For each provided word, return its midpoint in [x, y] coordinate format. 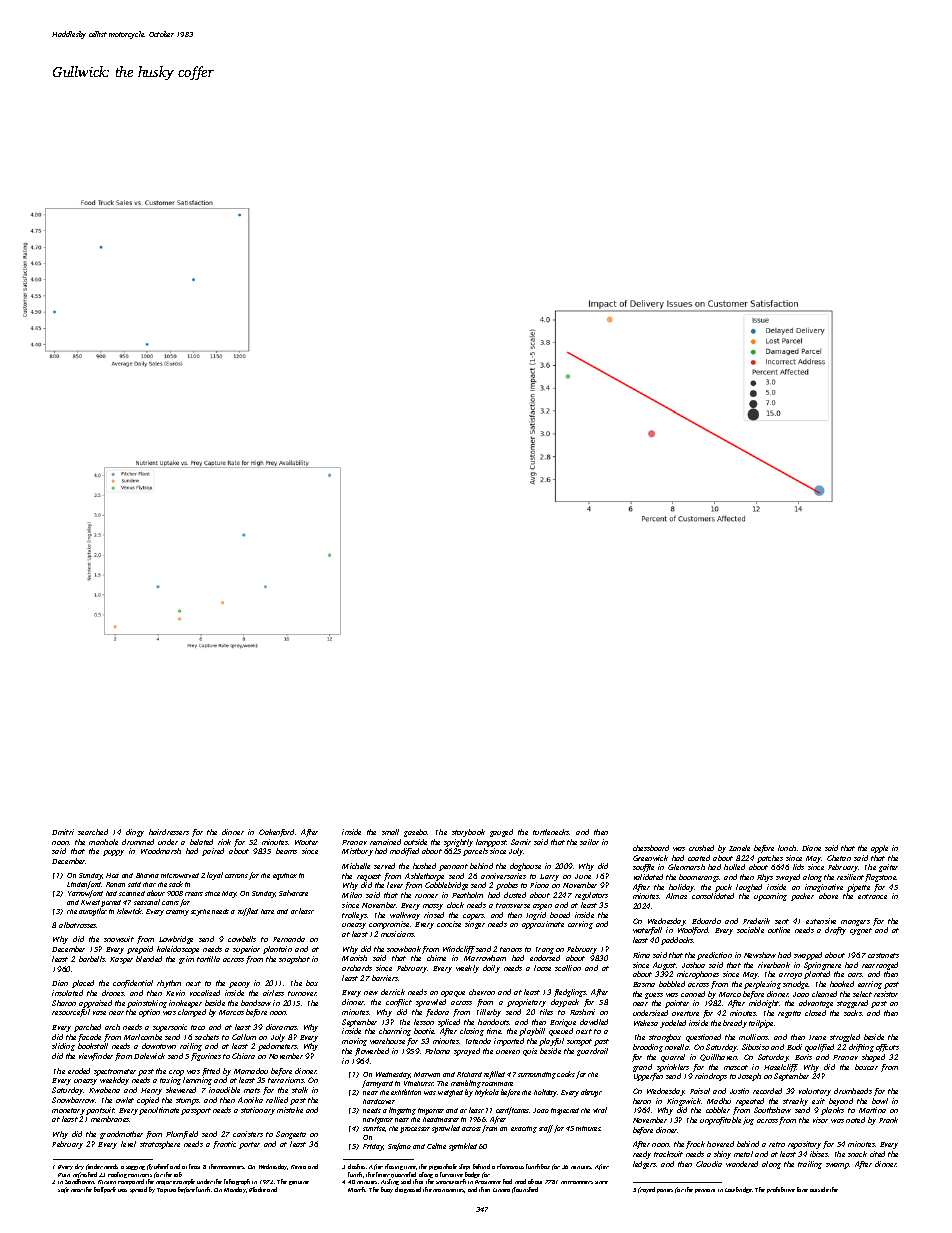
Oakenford [276, 833]
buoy [387, 1190]
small [390, 832]
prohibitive [781, 1190]
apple [879, 849]
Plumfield [182, 1135]
